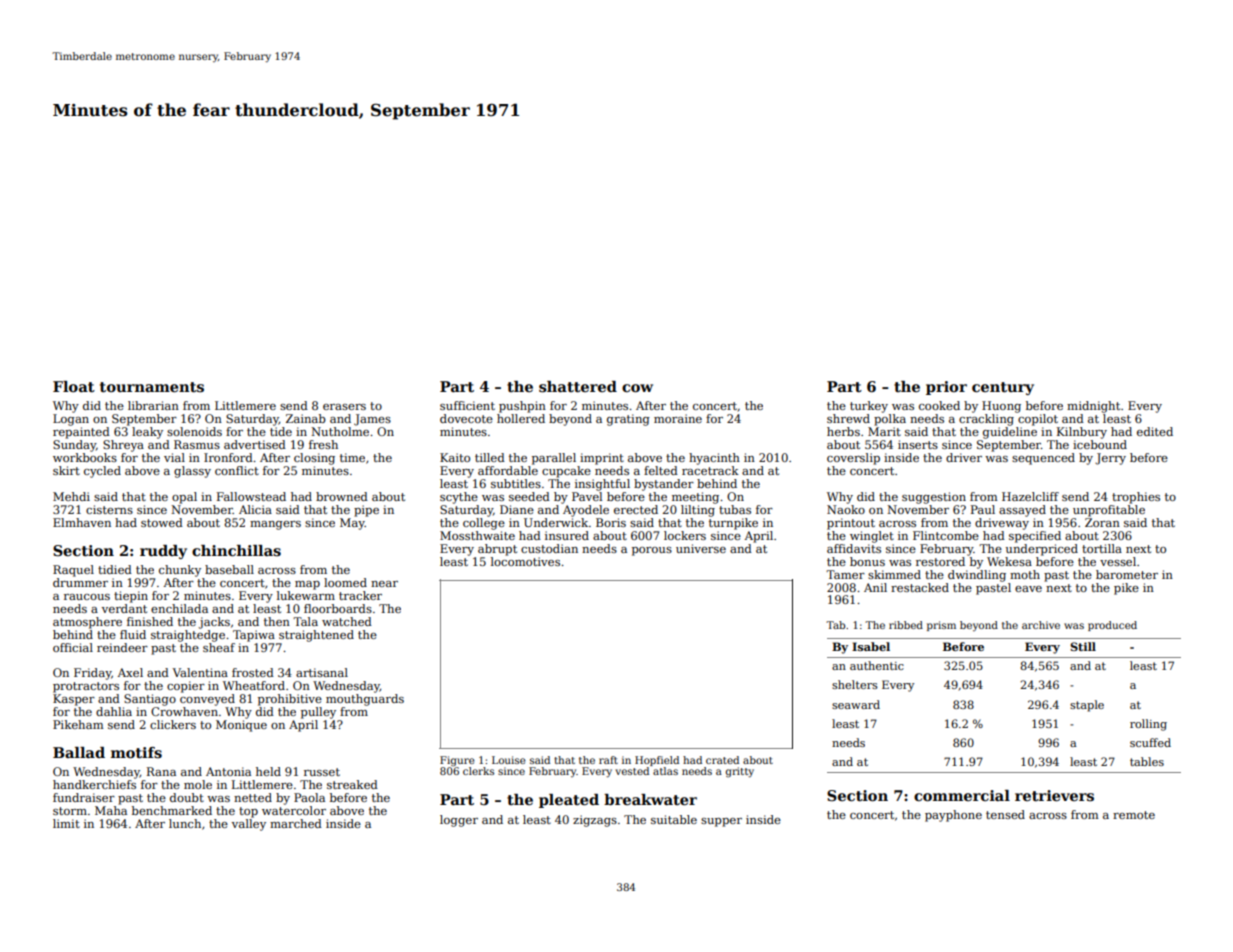  Describe the element at coordinates (595, 821) in the screenshot. I see `zigzags` at that location.
